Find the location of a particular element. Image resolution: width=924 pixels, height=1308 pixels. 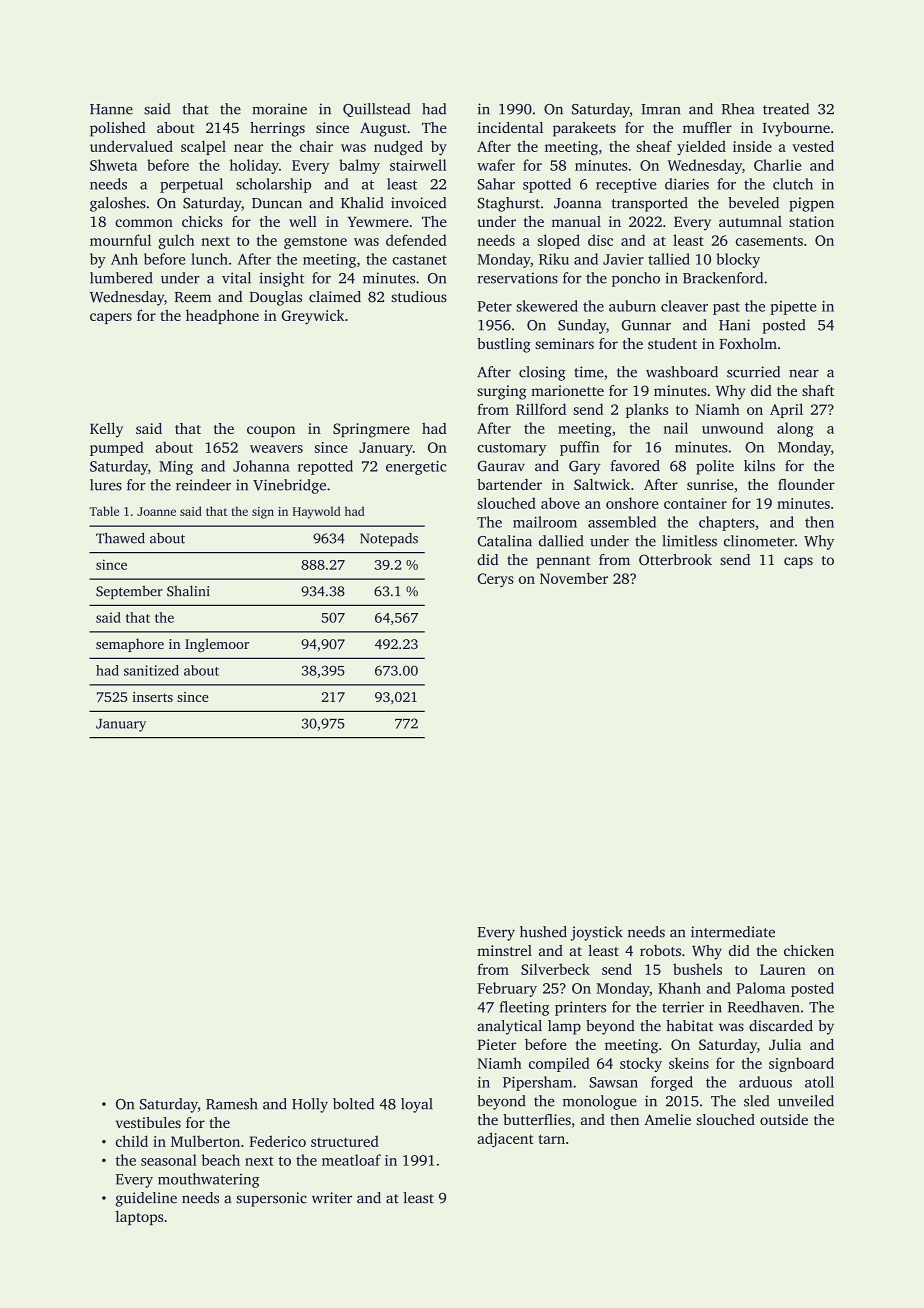

moraine is located at coordinates (279, 109).
